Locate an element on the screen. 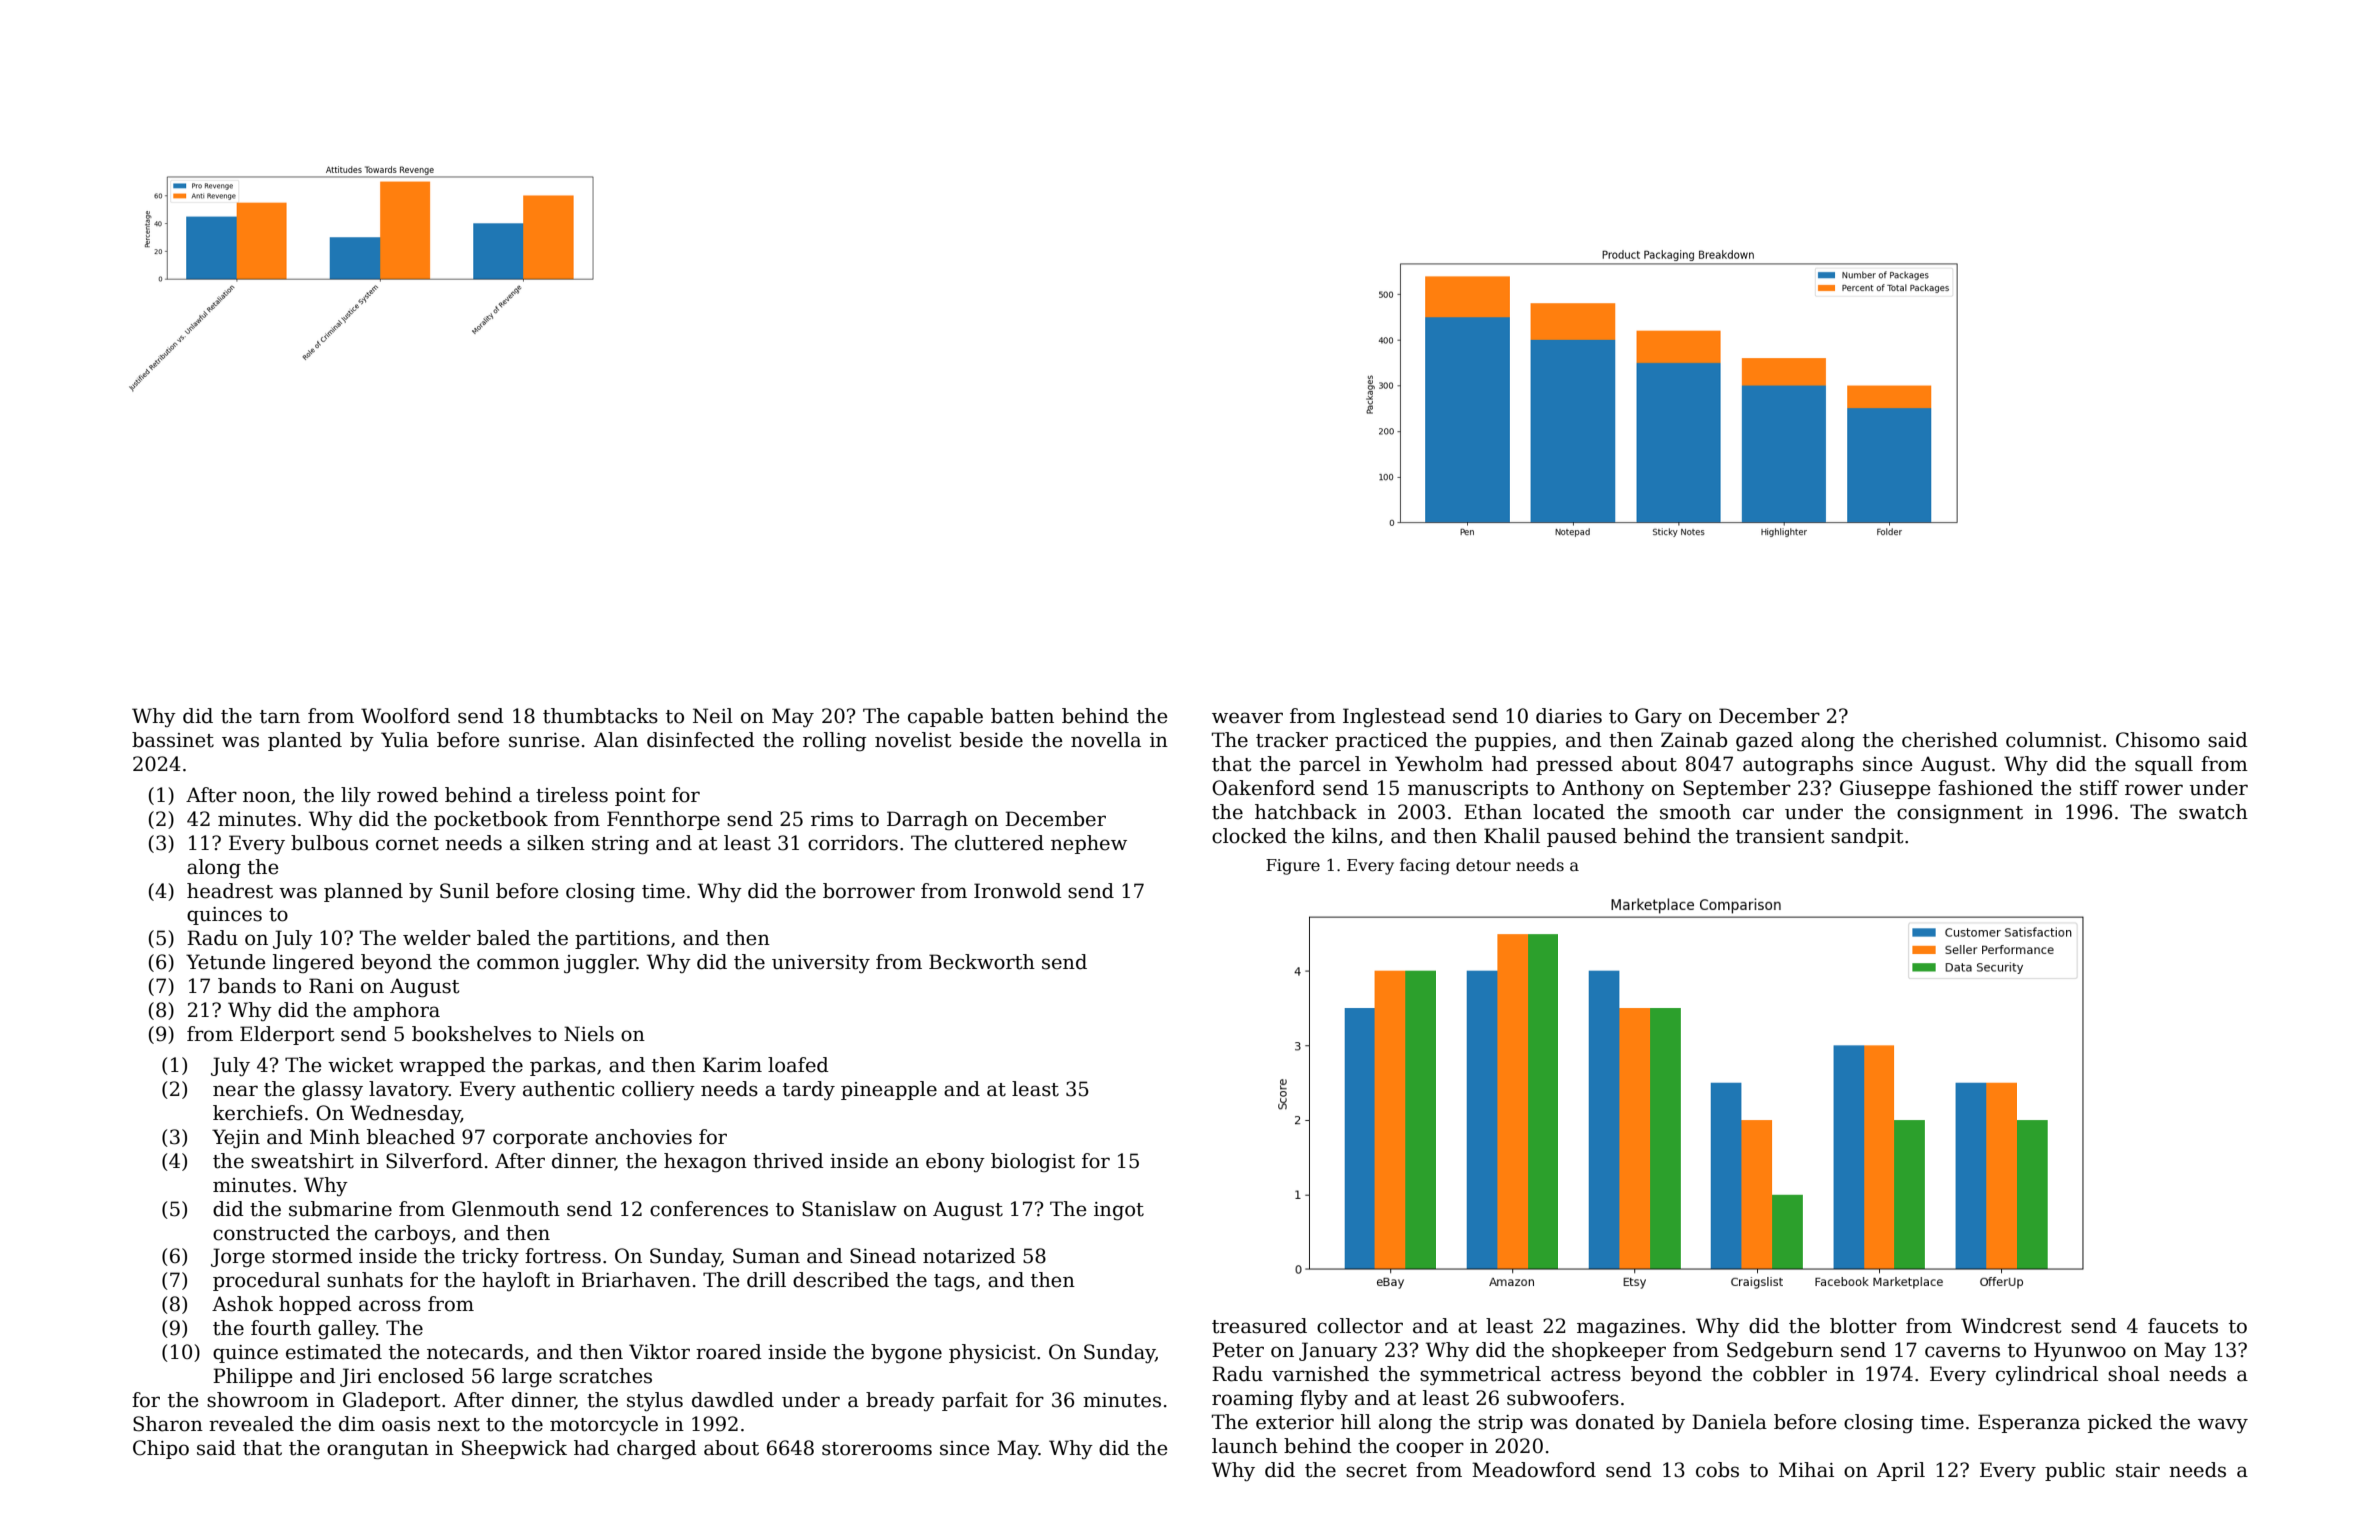 This screenshot has height=1540, width=2380. thrived is located at coordinates (788, 1161).
